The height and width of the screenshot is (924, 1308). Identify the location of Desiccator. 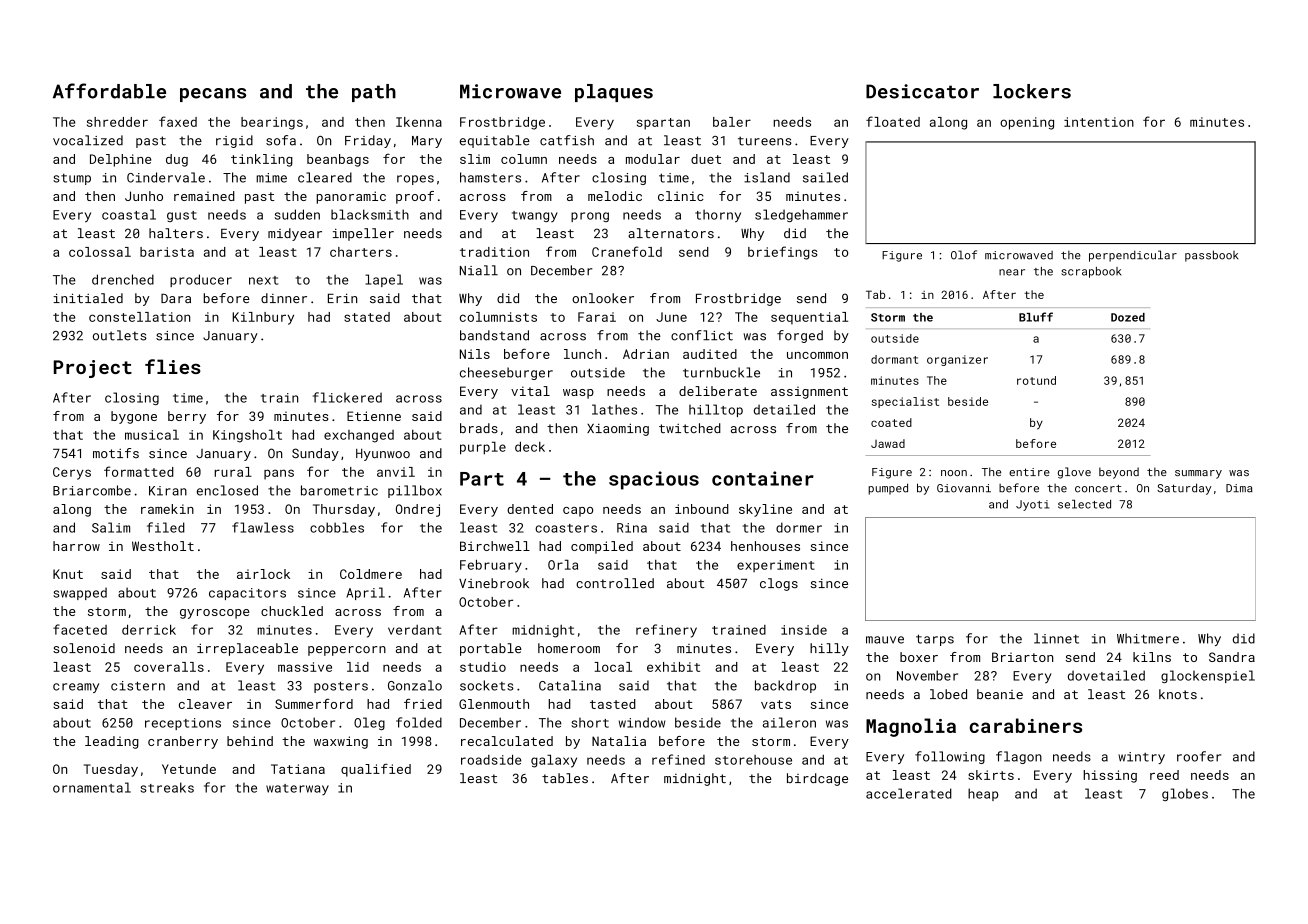
(922, 91).
